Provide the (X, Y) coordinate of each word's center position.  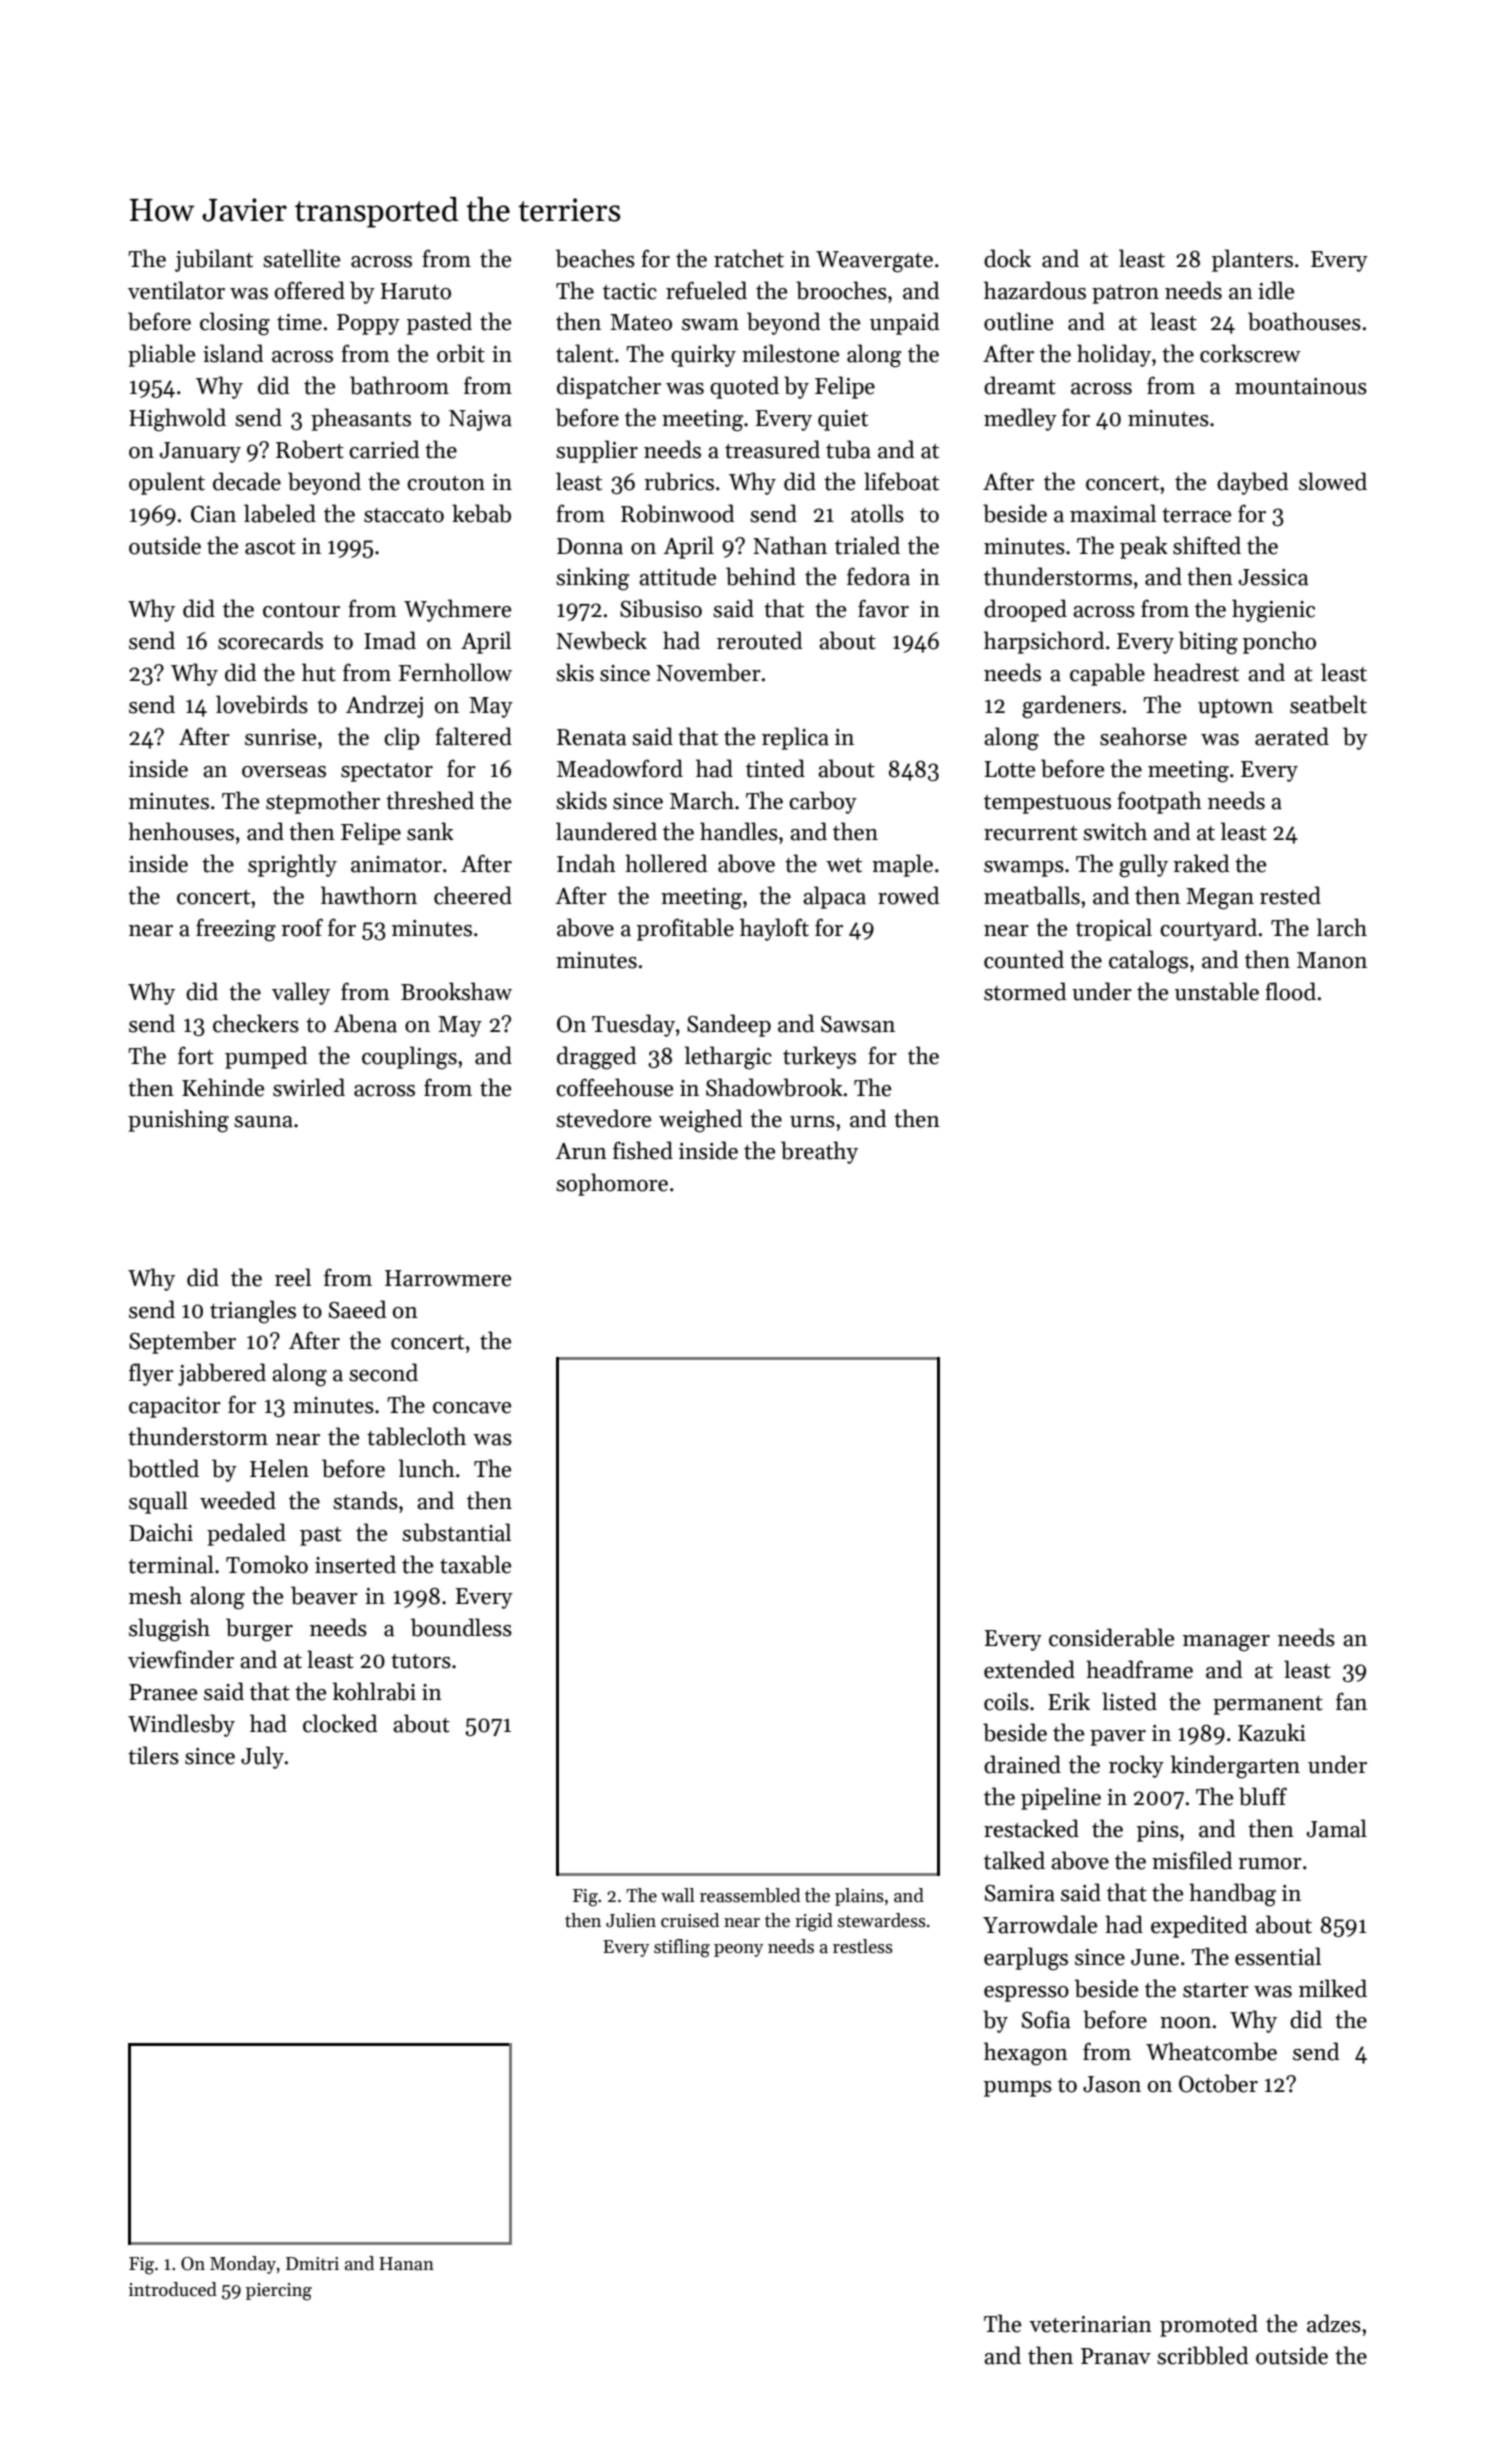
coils (1006, 1701)
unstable (1217, 991)
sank (430, 831)
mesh (155, 1595)
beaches (595, 258)
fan (1351, 1701)
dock (1007, 258)
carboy (823, 802)
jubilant (214, 260)
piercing (279, 2292)
